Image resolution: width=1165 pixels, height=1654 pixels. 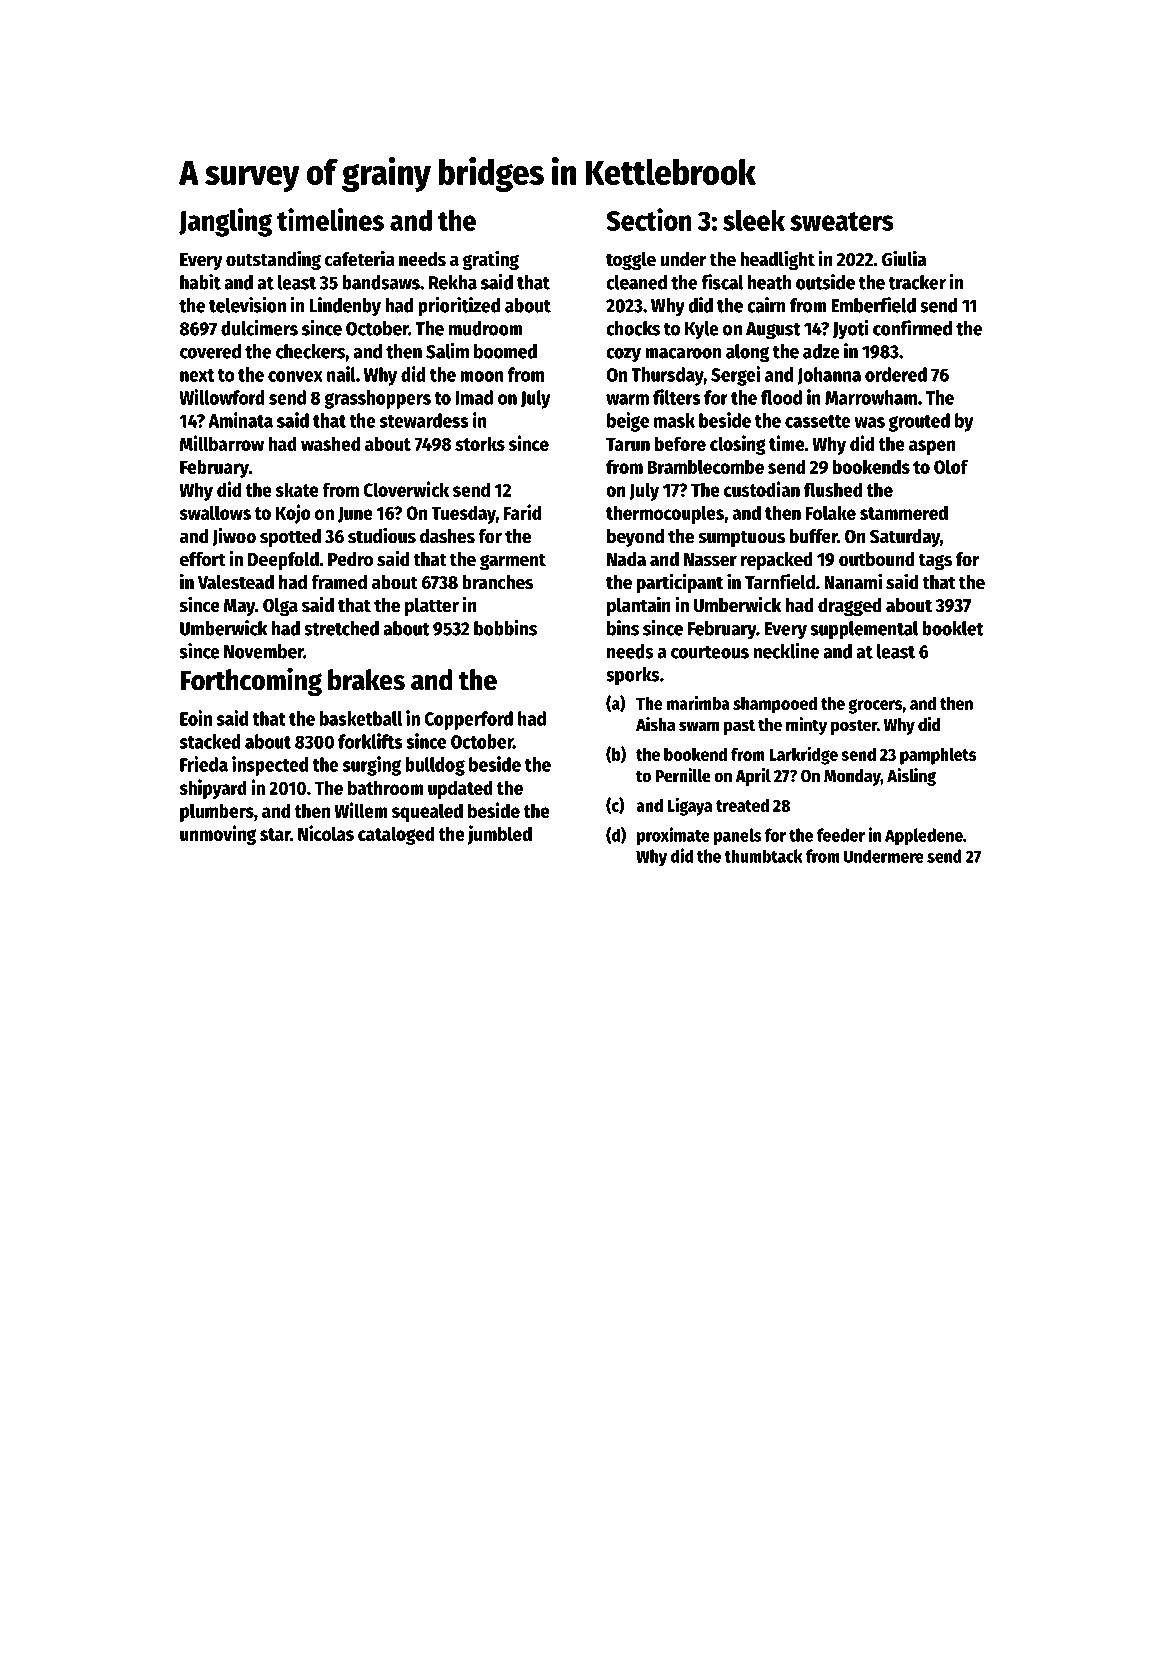 I want to click on before, so click(x=680, y=443).
